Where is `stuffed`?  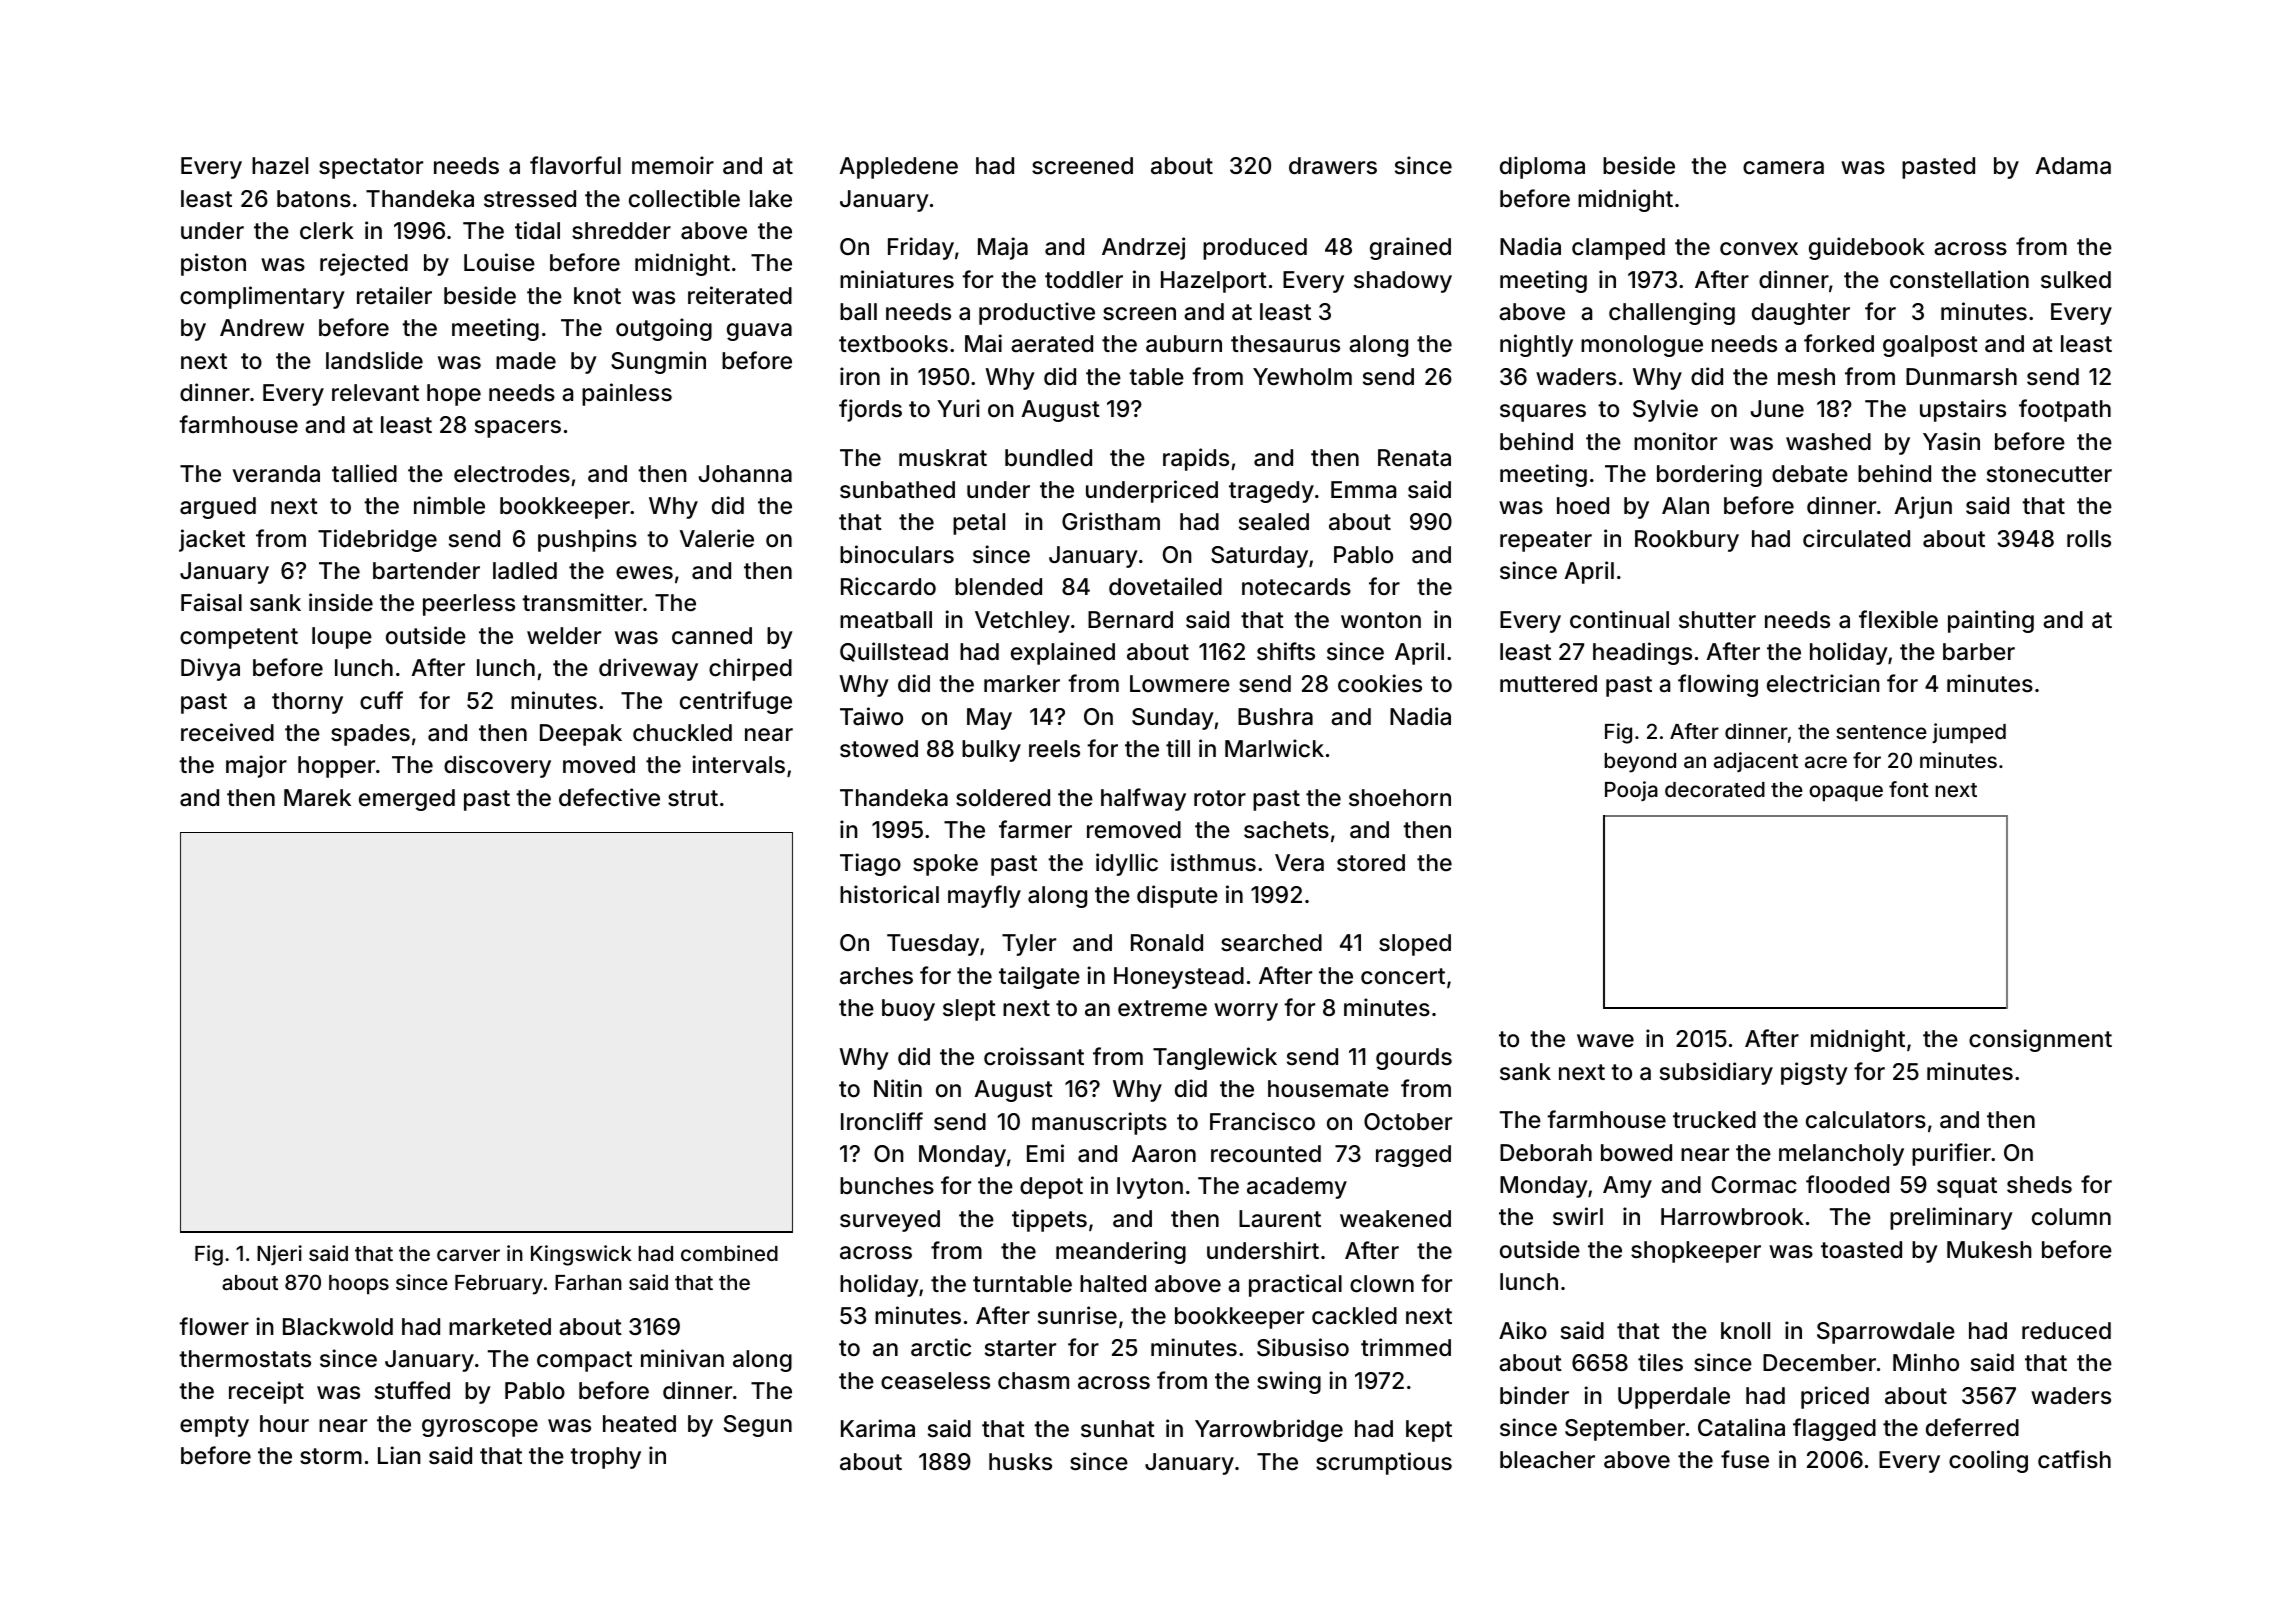
stuffed is located at coordinates (412, 1390).
